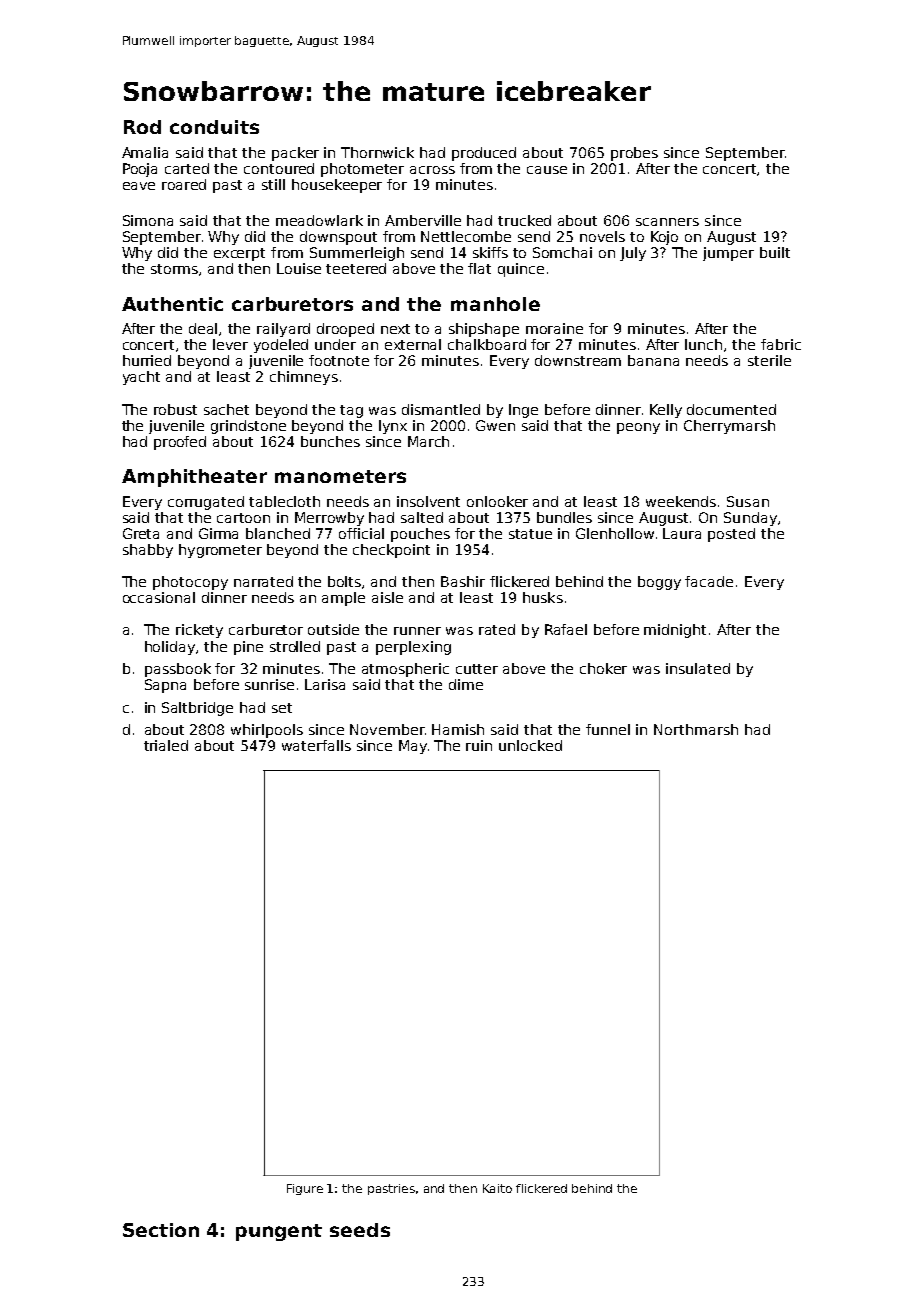 The width and height of the screenshot is (924, 1314). Describe the element at coordinates (161, 1230) in the screenshot. I see `Section` at that location.
